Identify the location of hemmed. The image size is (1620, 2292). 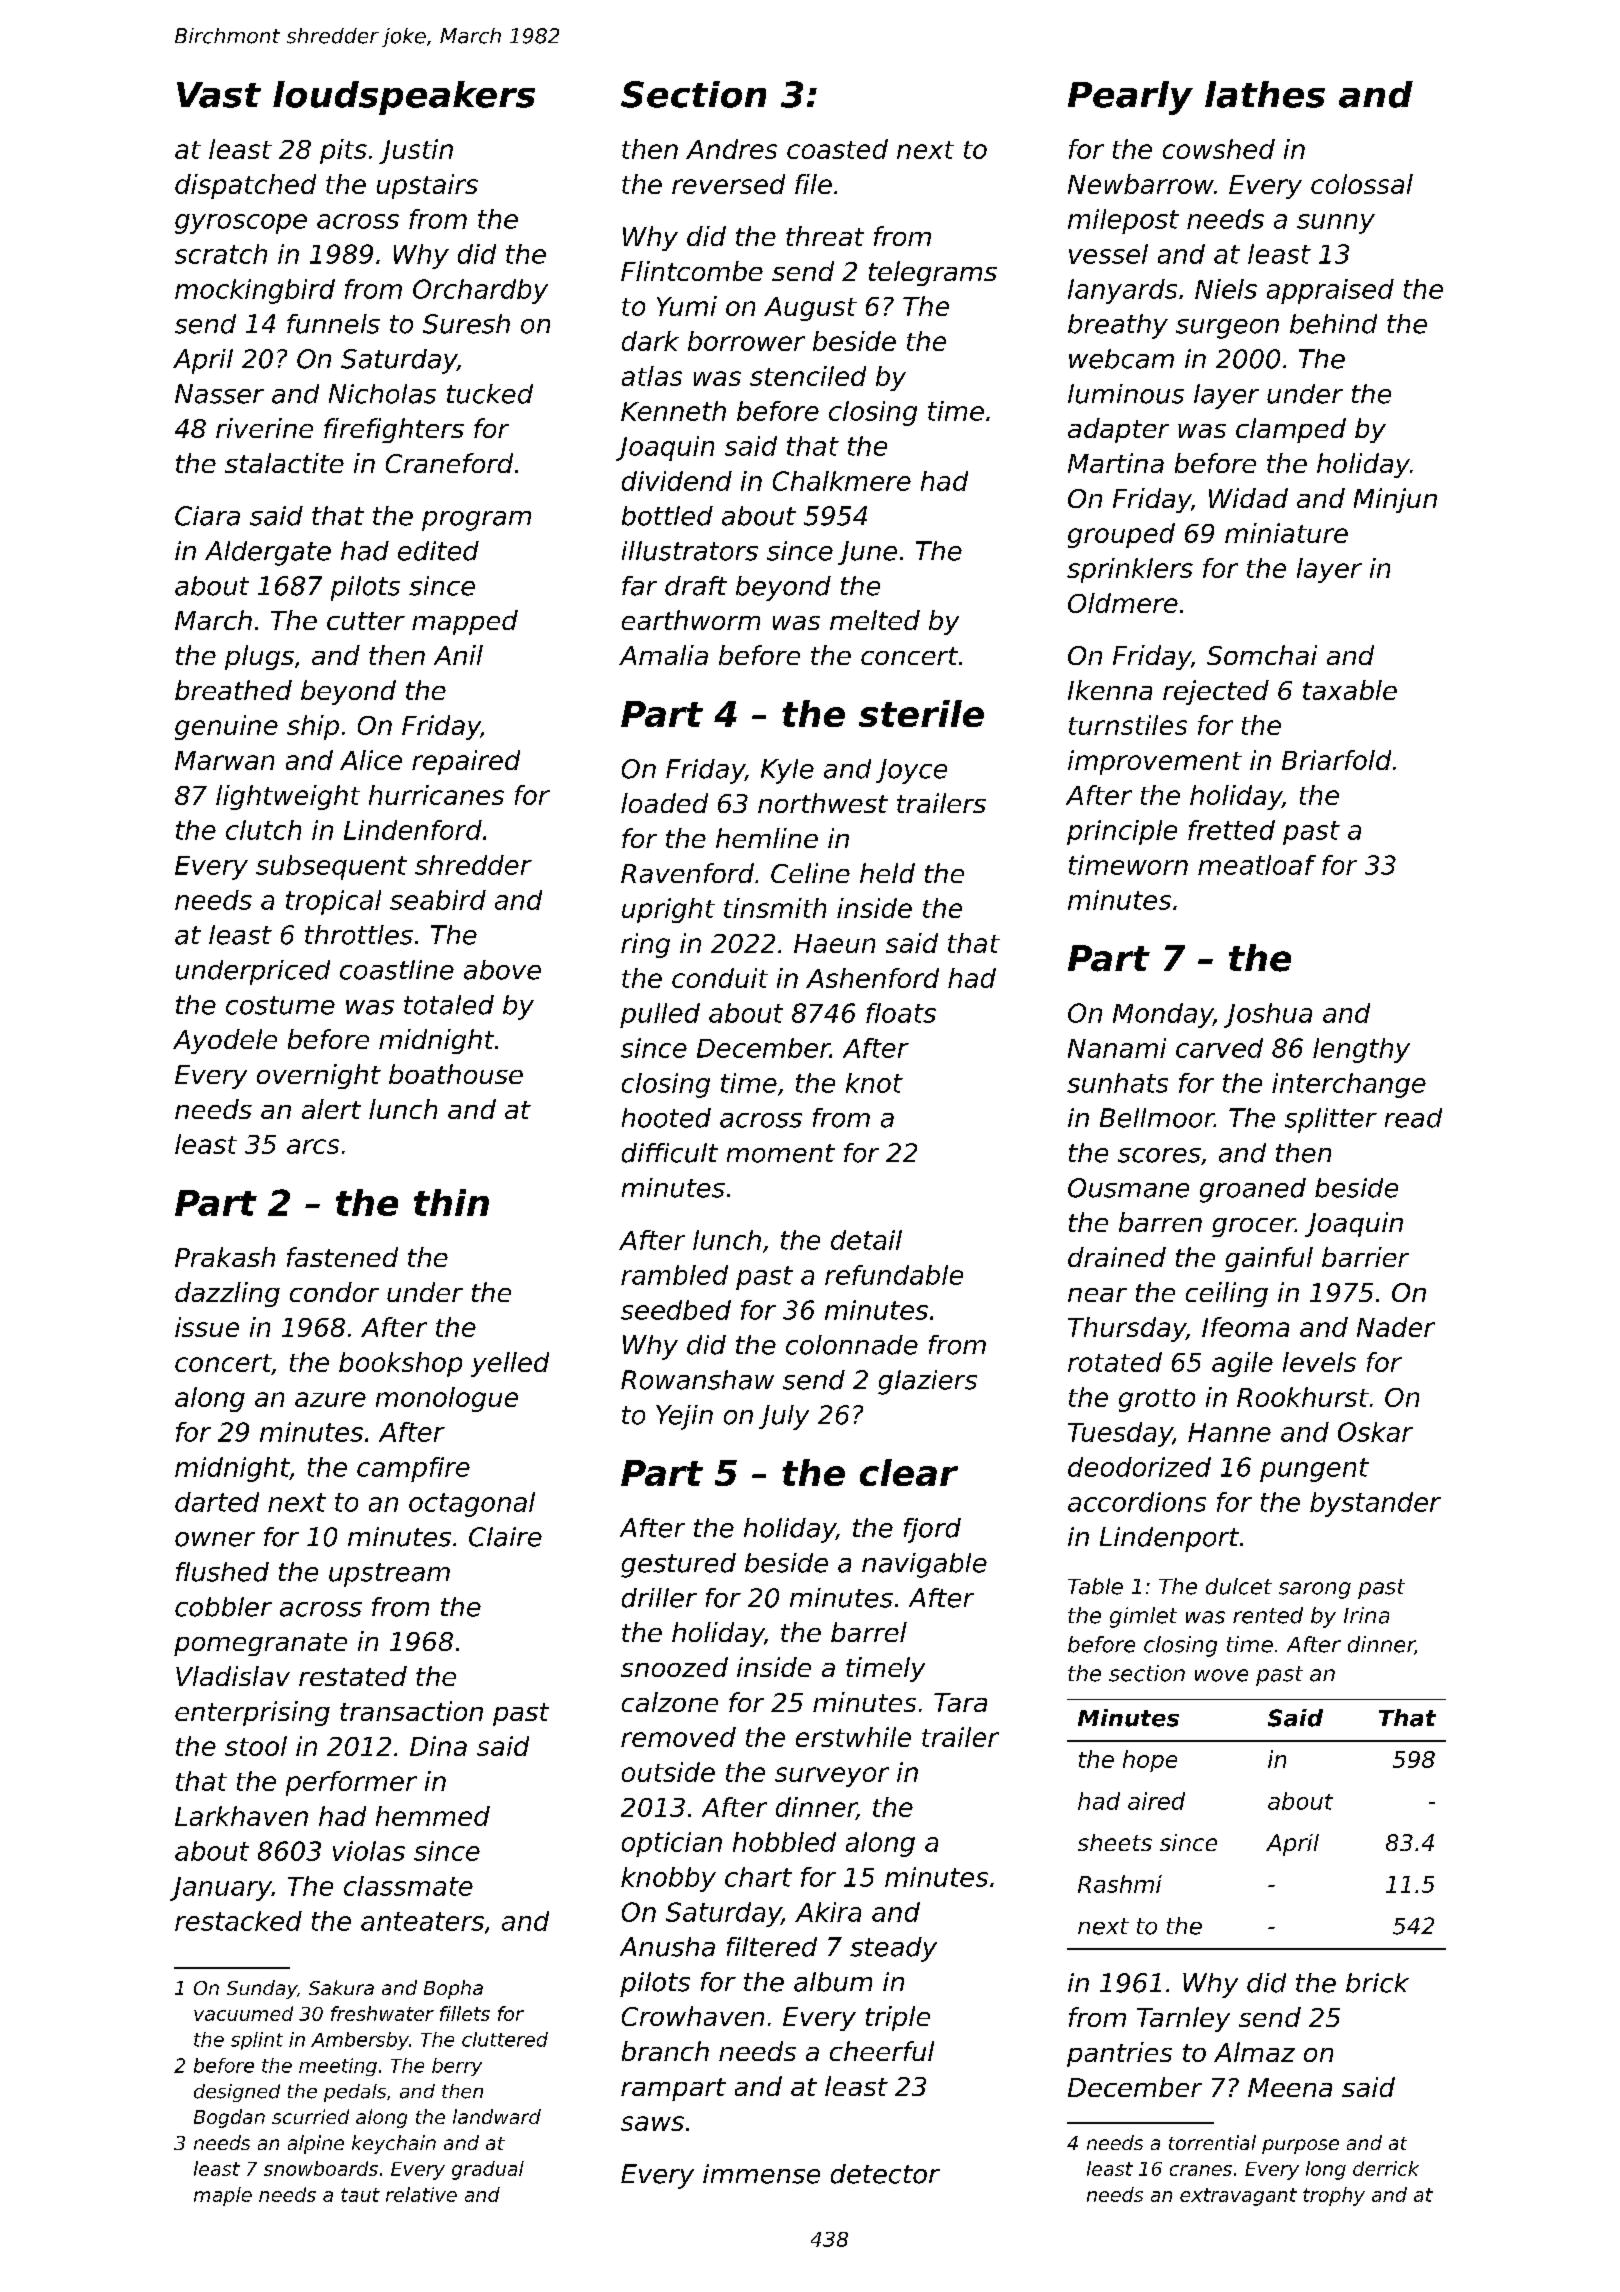
(433, 1816).
